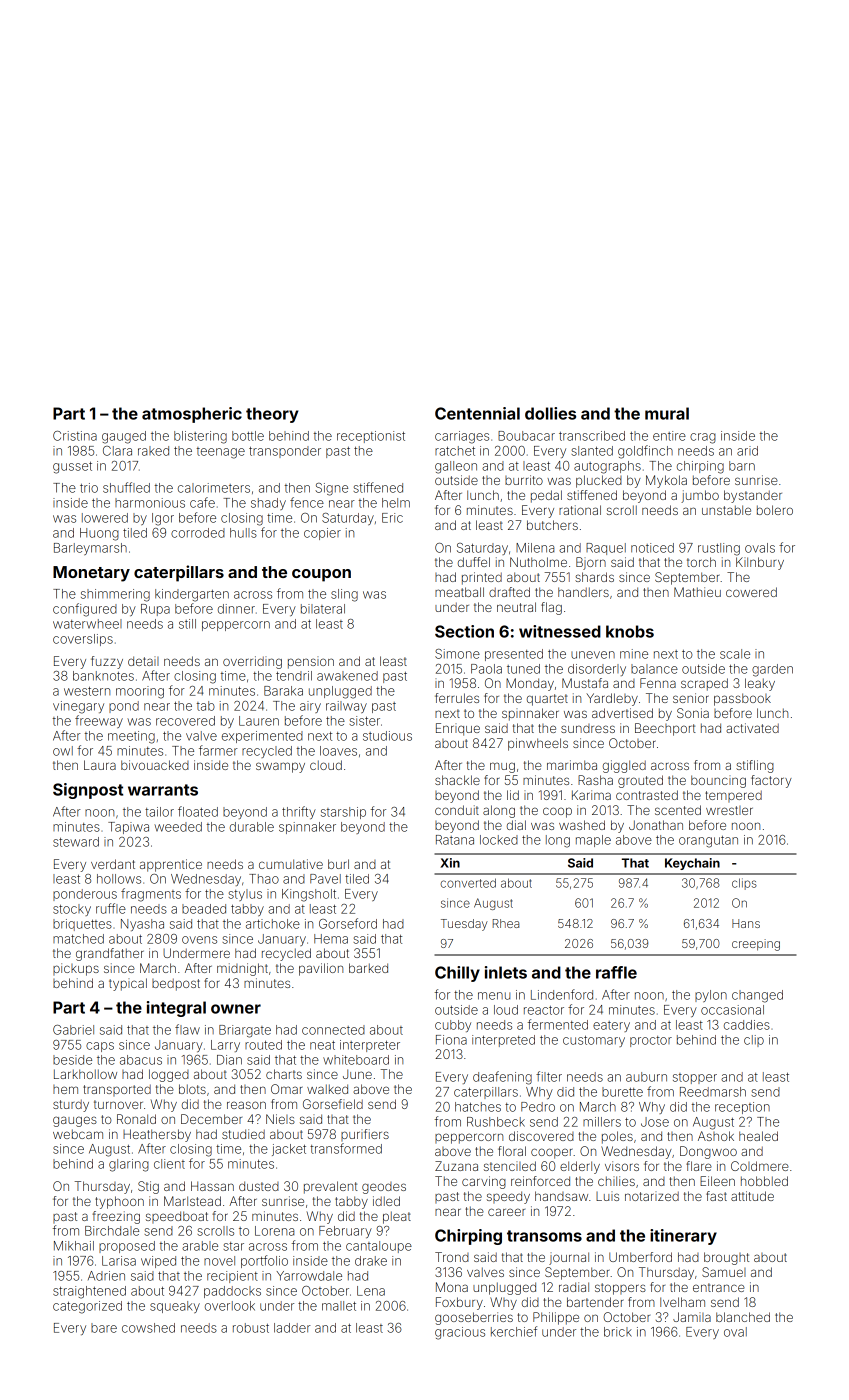  Describe the element at coordinates (75, 436) in the screenshot. I see `Cristina` at that location.
